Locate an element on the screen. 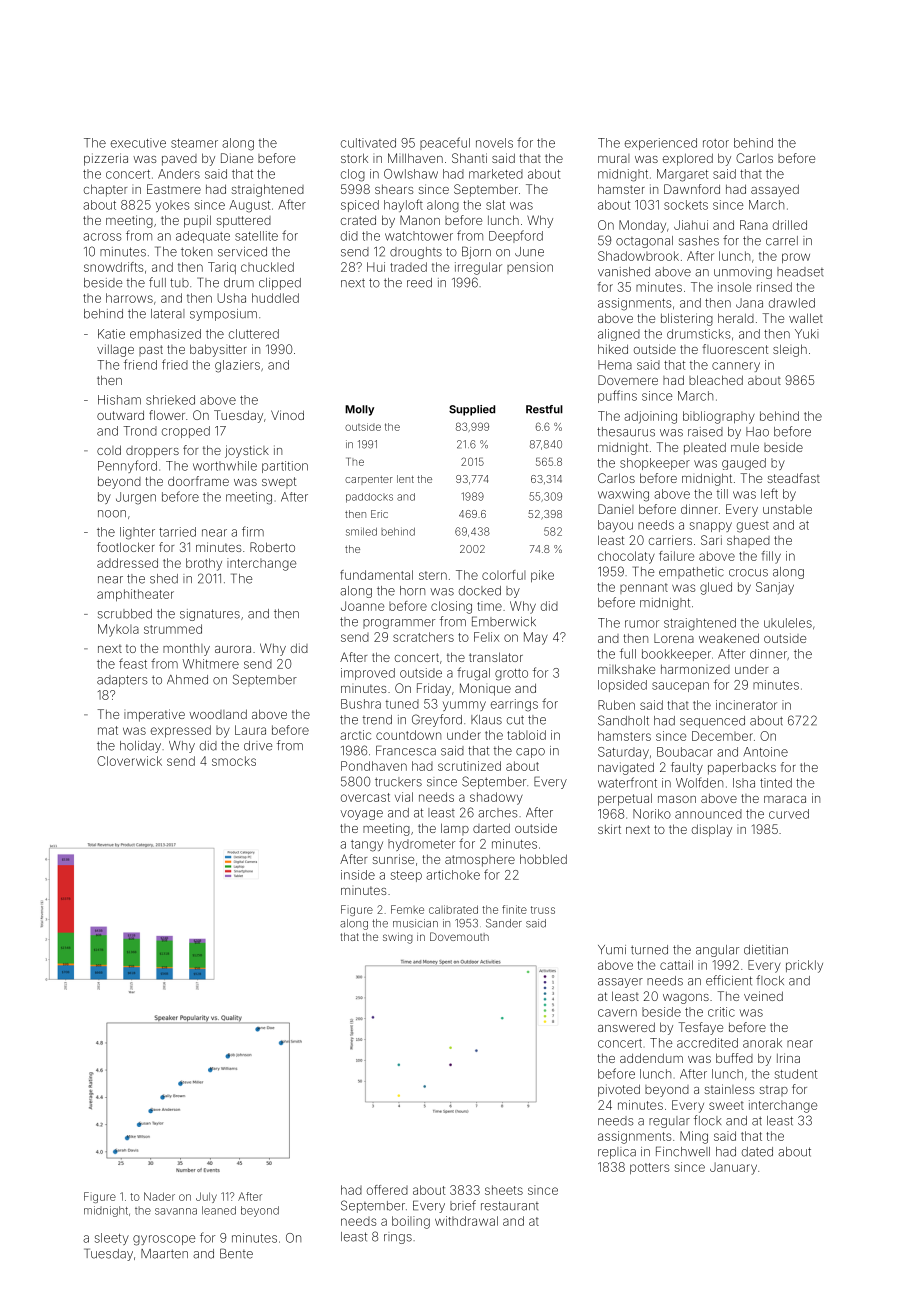 This screenshot has height=1316, width=908. Rana is located at coordinates (754, 225).
